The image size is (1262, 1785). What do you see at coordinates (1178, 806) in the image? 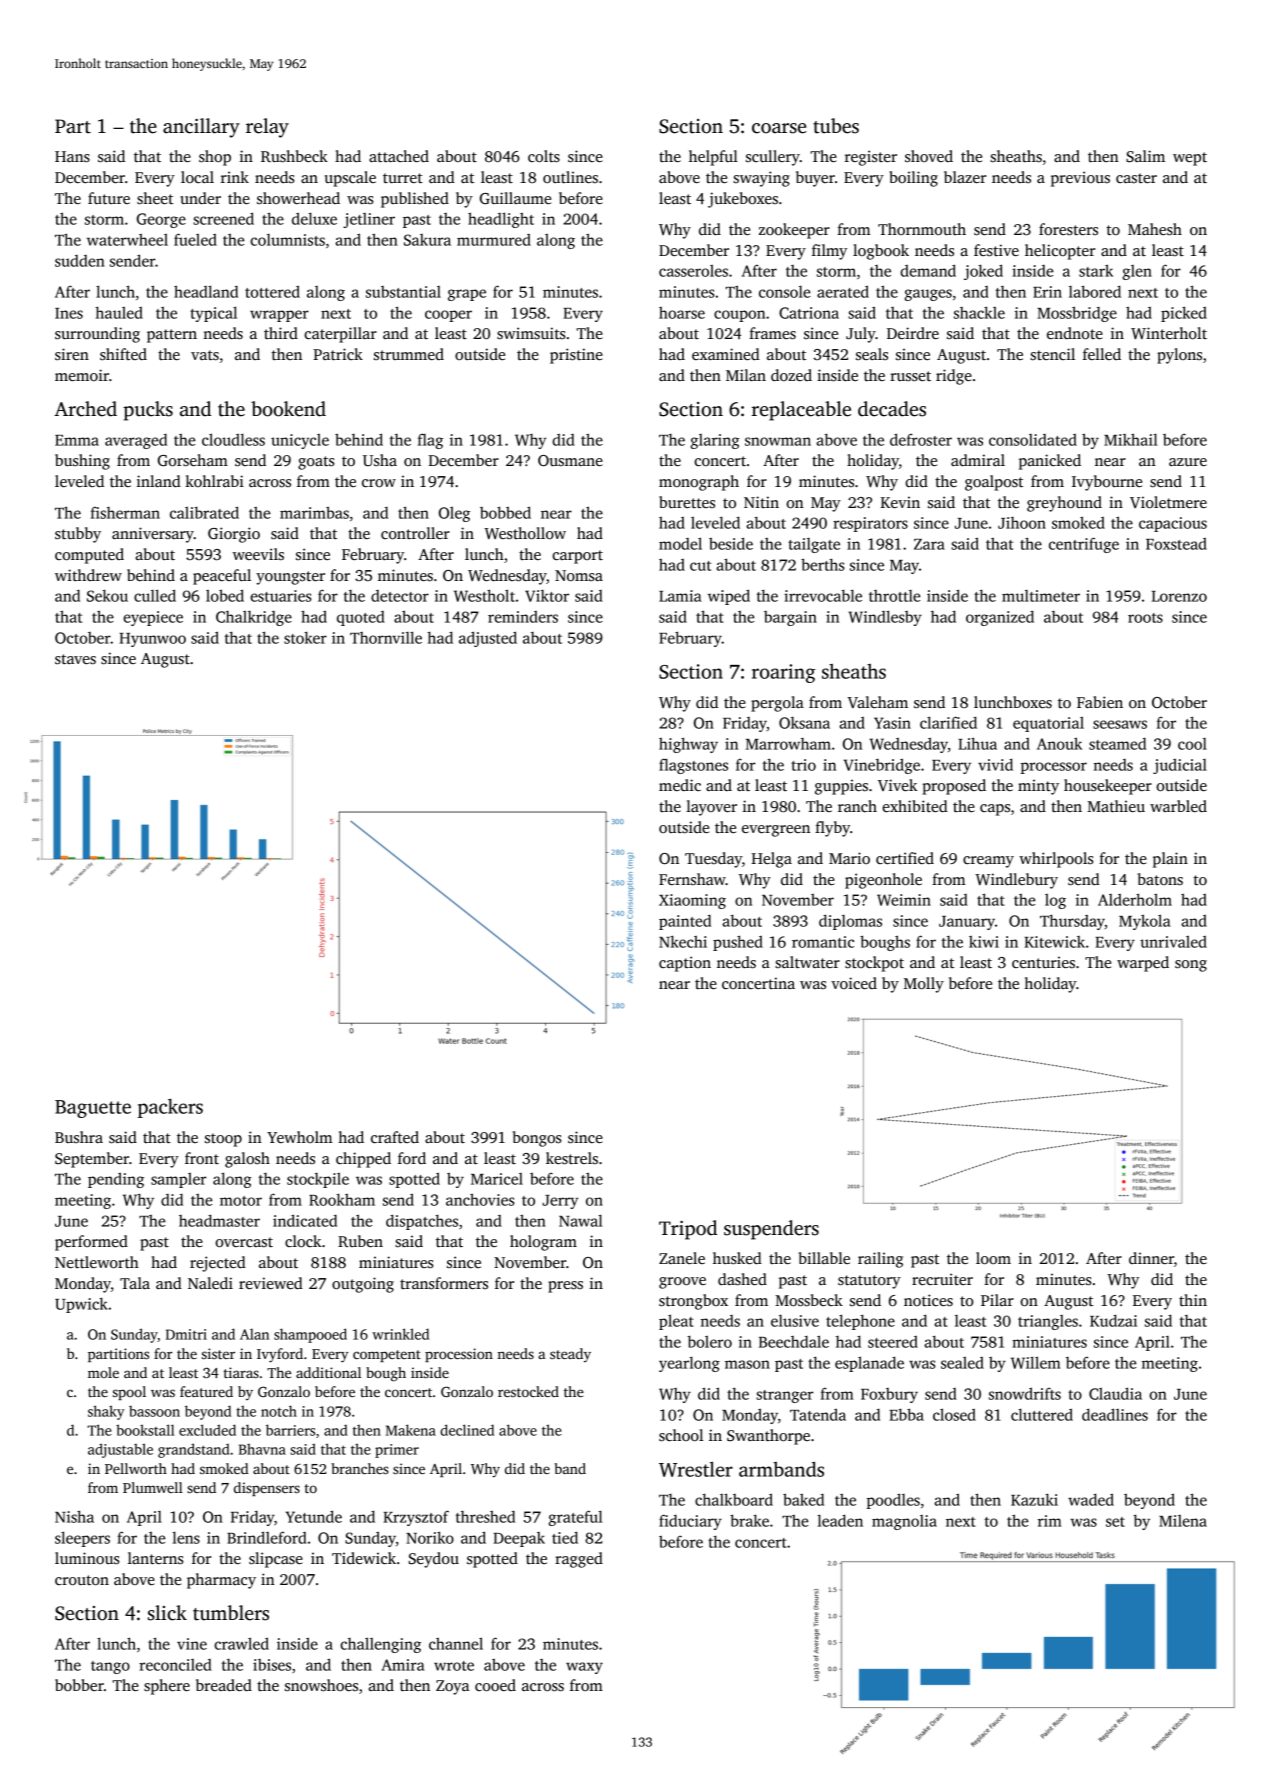
I see `warbled` at bounding box center [1178, 806].
